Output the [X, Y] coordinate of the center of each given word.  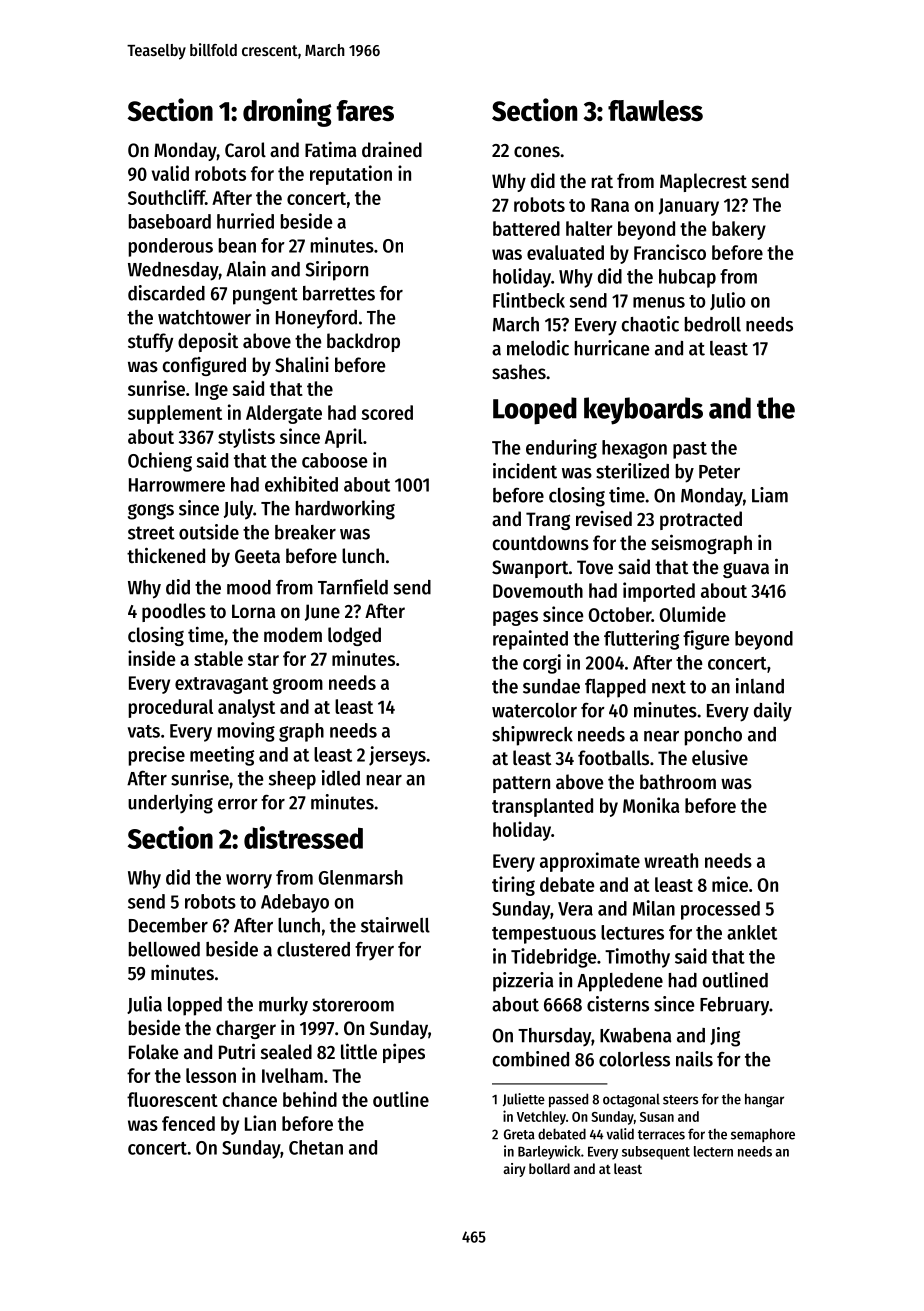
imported [659, 592]
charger [246, 1029]
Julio [727, 301]
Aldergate [284, 414]
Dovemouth [538, 590]
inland [760, 686]
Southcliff [166, 197]
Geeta [257, 556]
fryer [374, 951]
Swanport [530, 569]
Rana [610, 205]
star [263, 659]
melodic [538, 348]
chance [250, 1099]
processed [720, 910]
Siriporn [336, 271]
